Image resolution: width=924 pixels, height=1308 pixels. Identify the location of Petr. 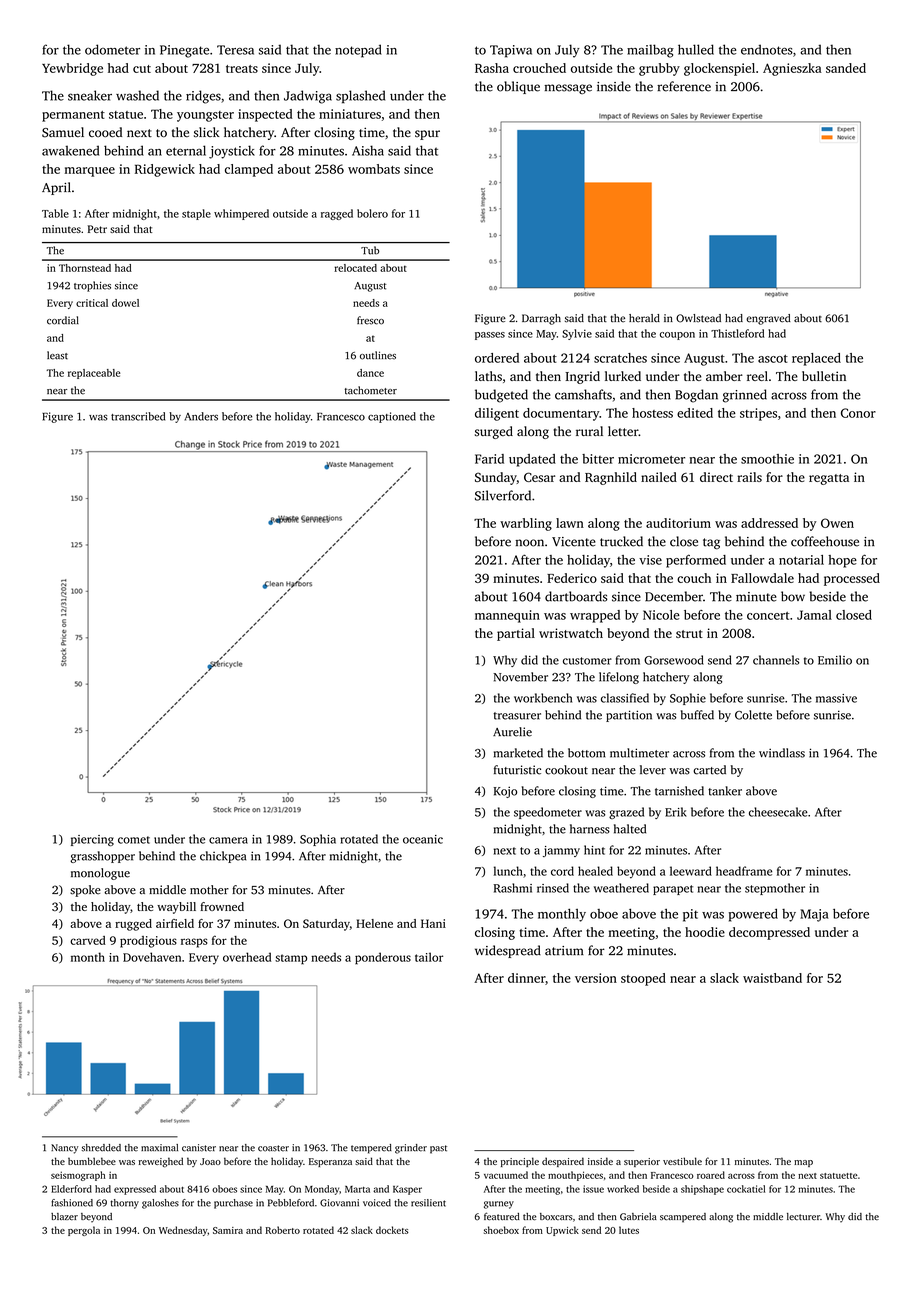
(97, 229).
